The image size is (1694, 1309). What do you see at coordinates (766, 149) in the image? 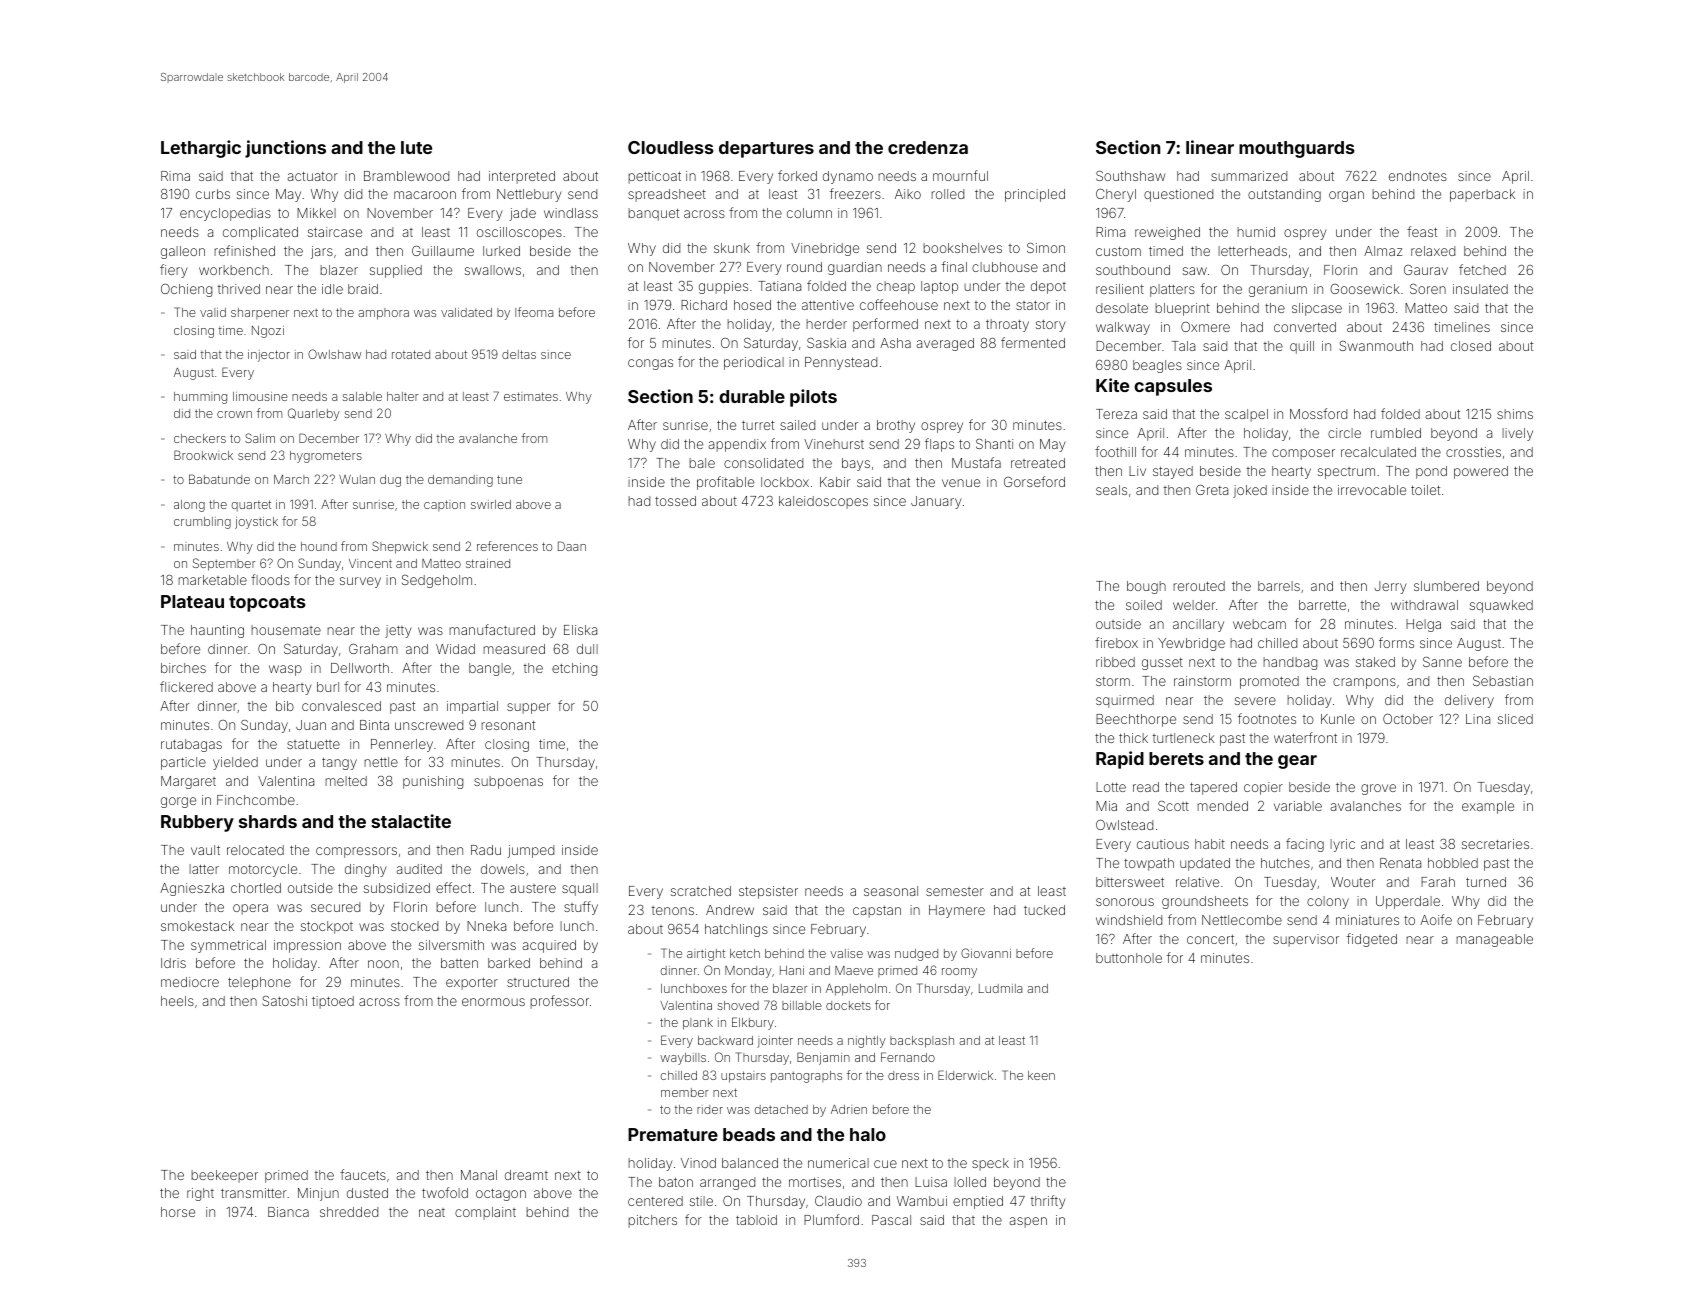
I see `departures` at bounding box center [766, 149].
